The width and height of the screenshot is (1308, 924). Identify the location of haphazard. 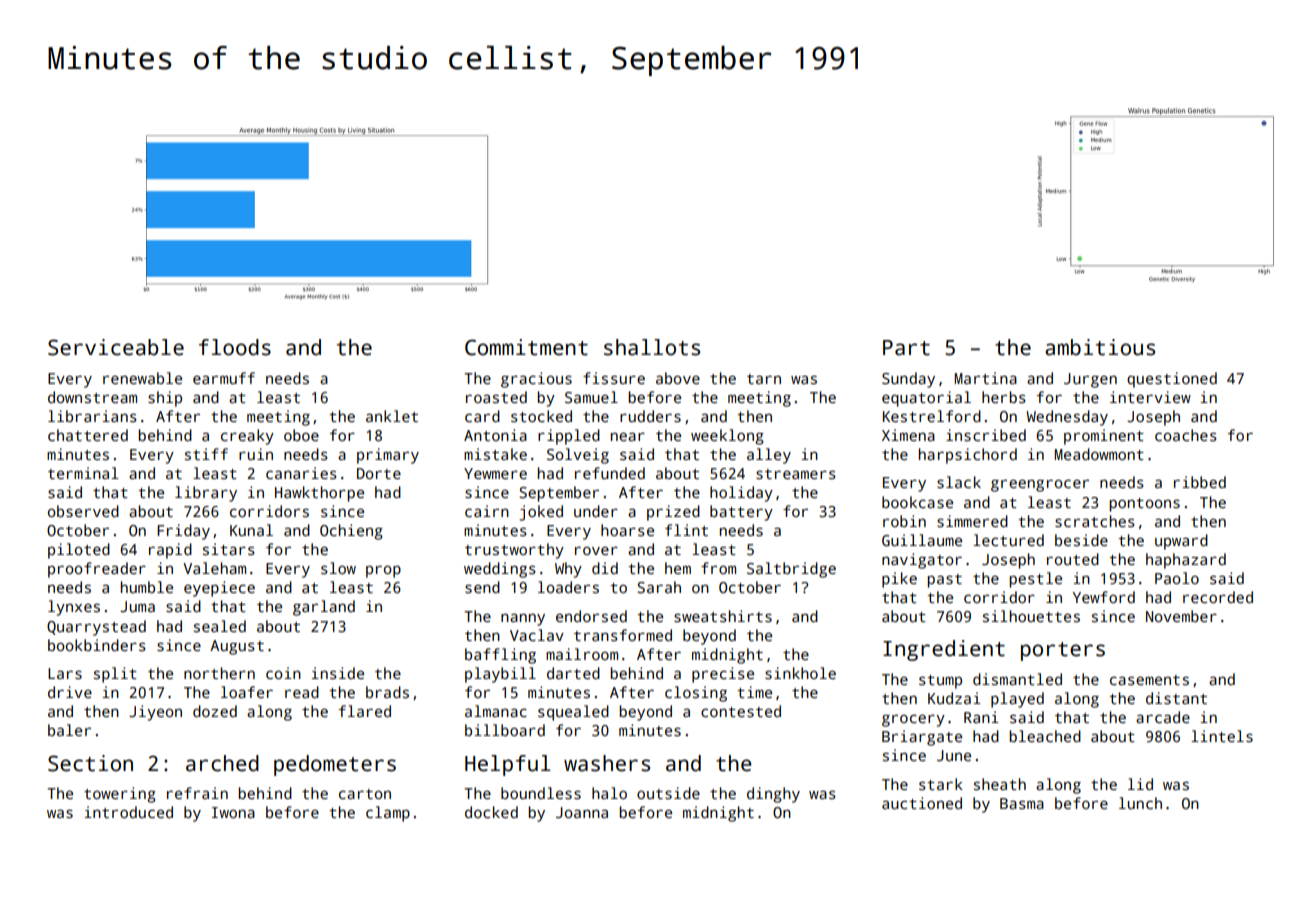
(1186, 561).
